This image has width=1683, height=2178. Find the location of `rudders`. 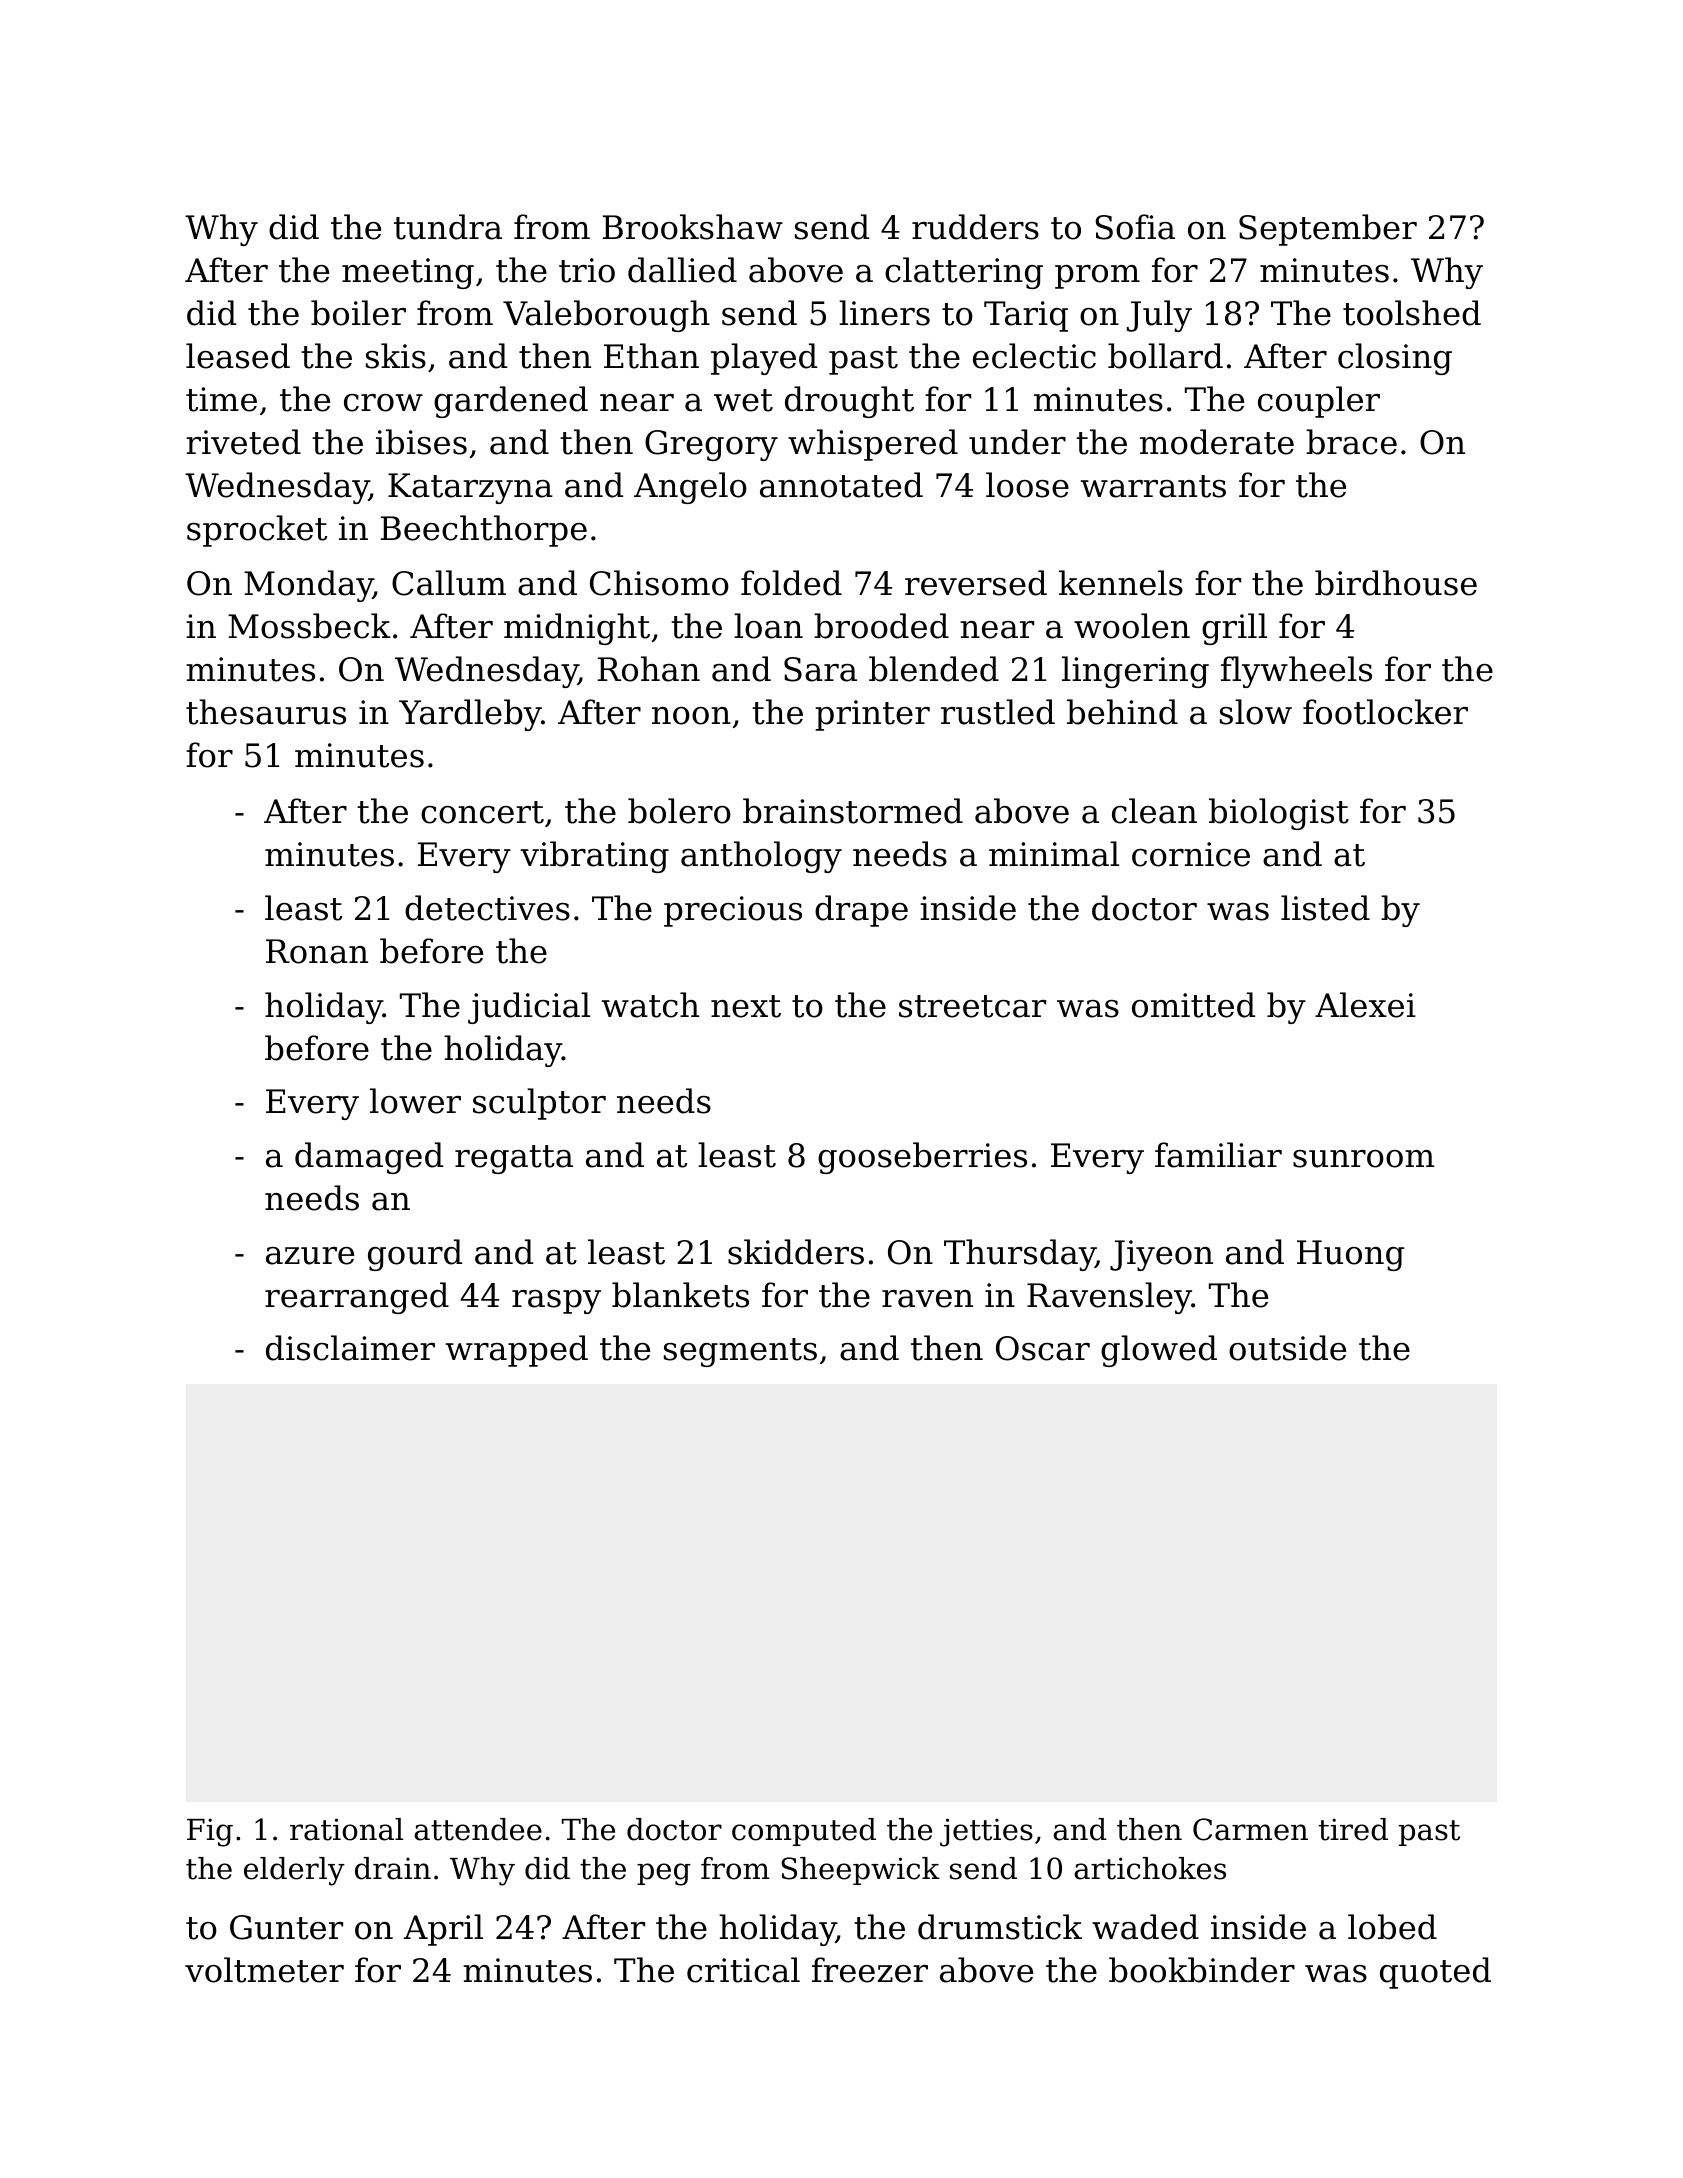

rudders is located at coordinates (975, 227).
